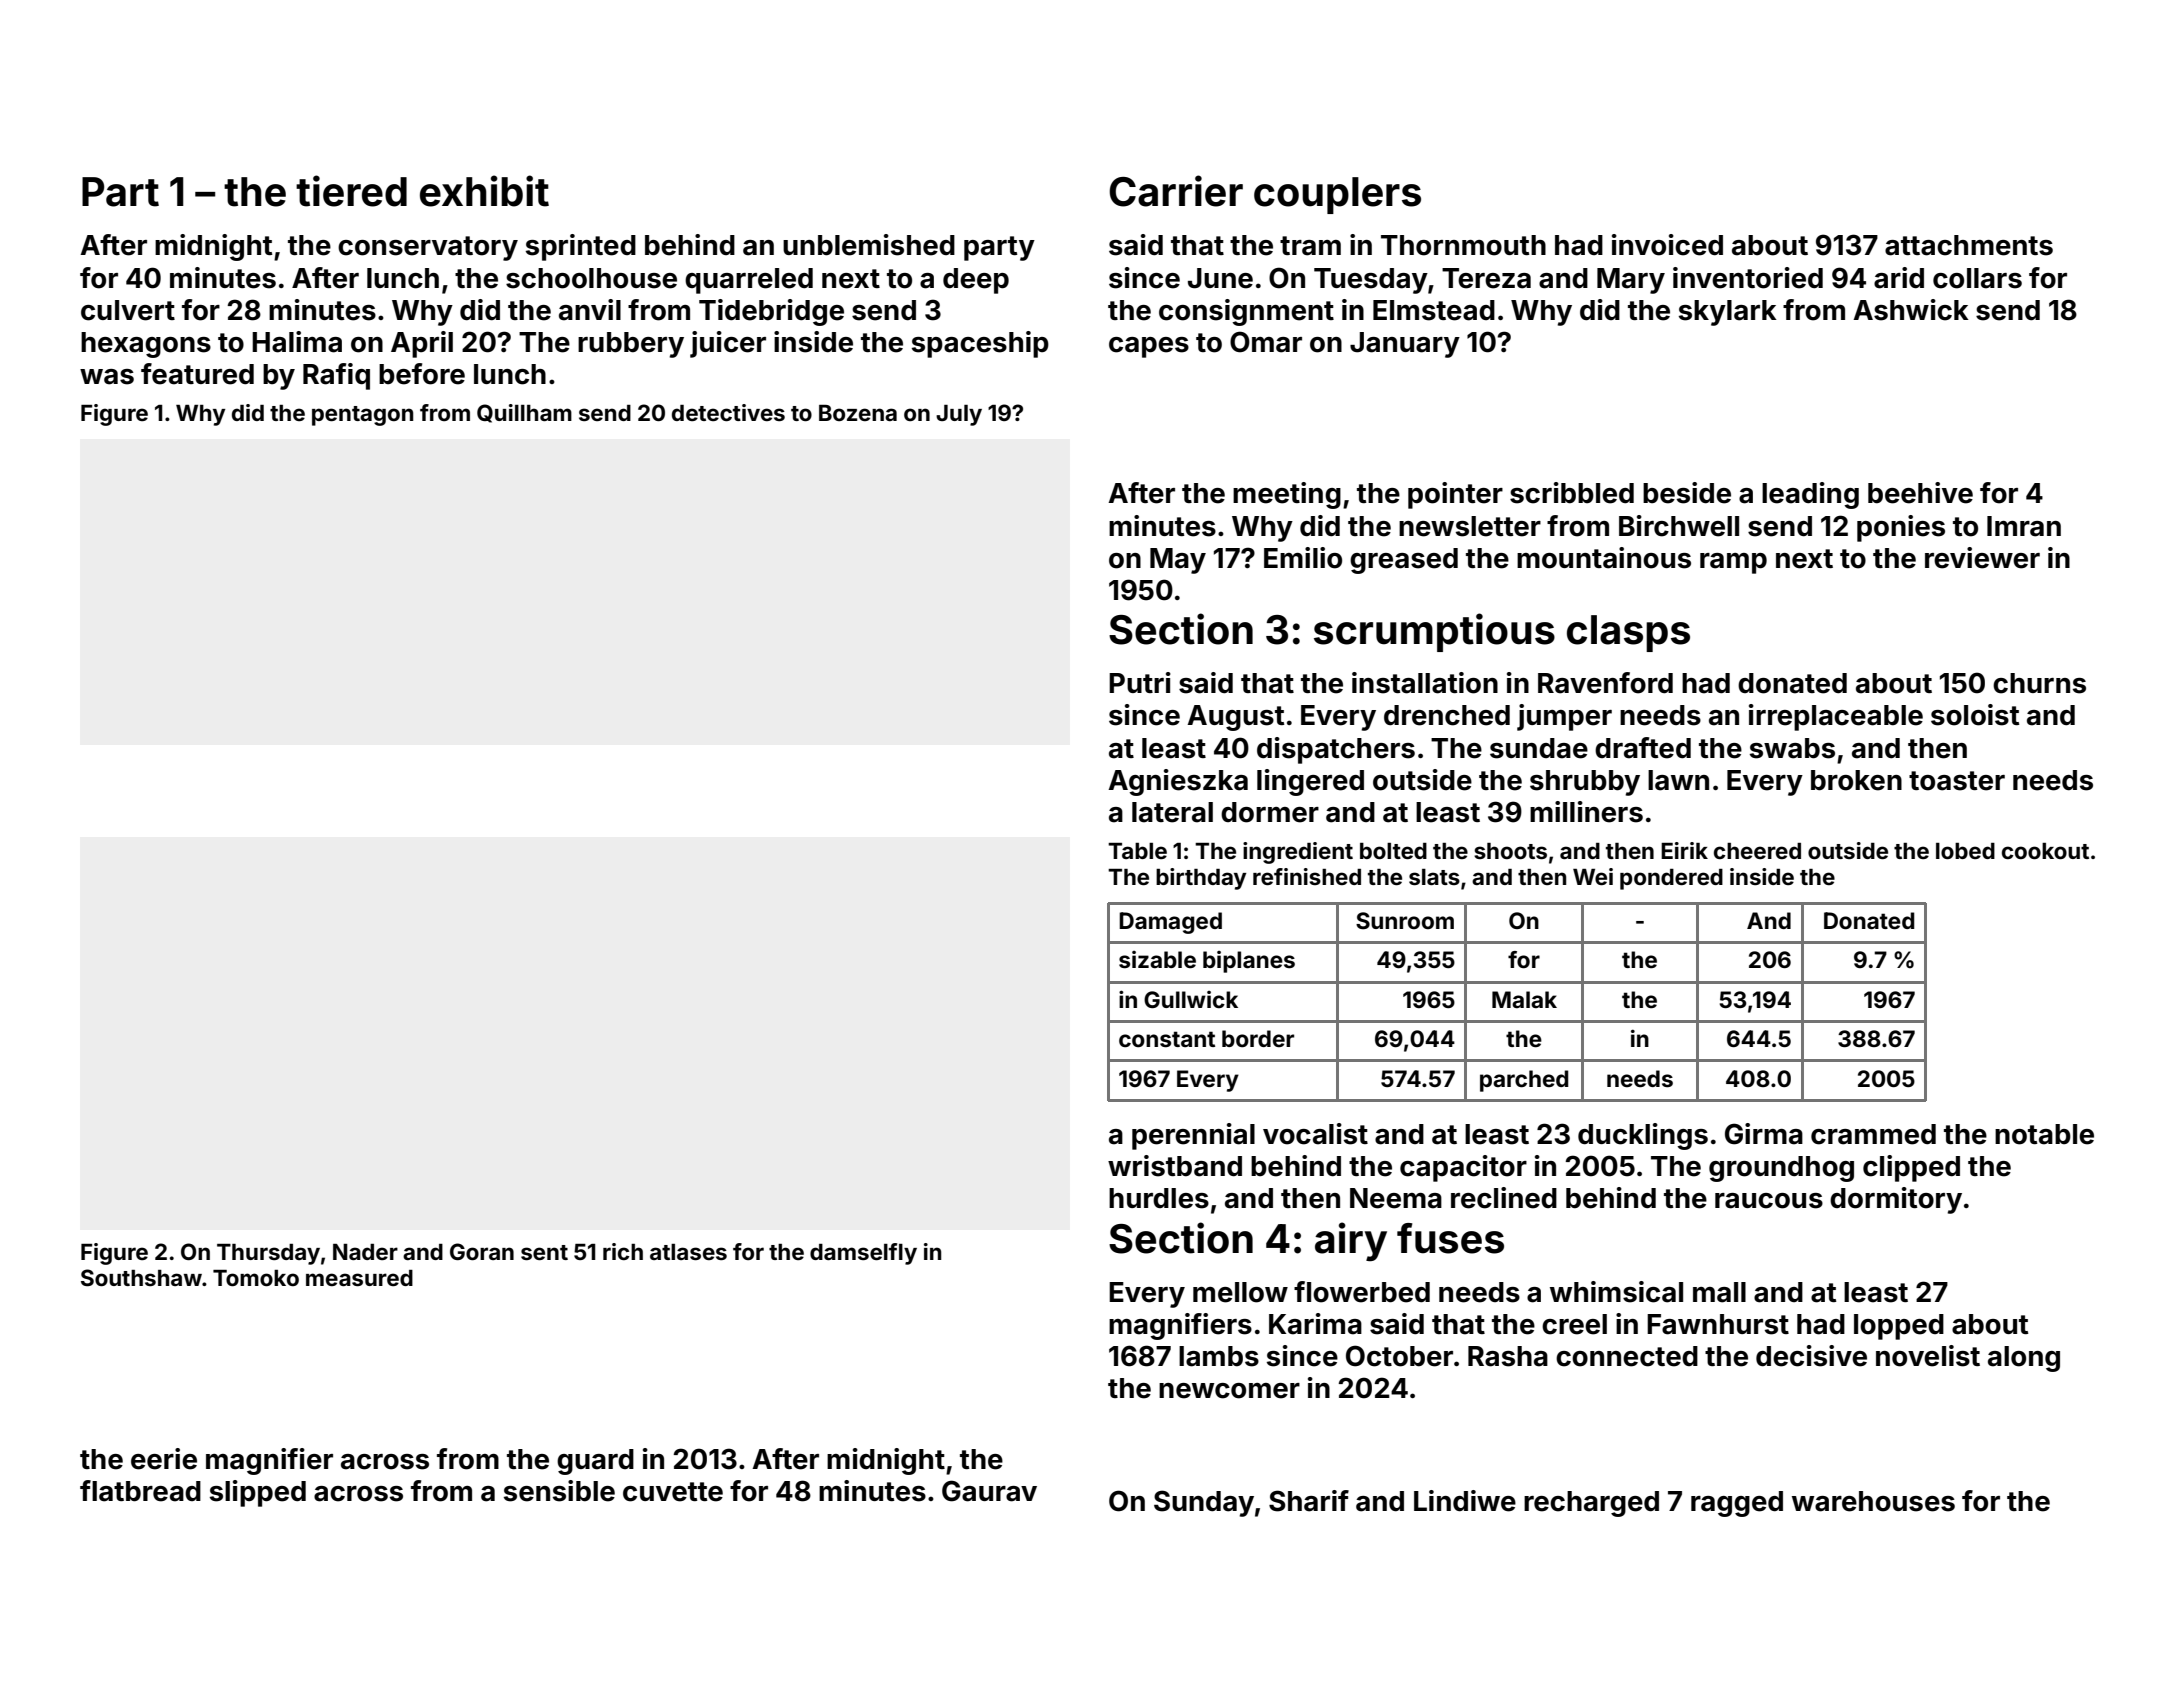  I want to click on cuvette, so click(673, 1492).
